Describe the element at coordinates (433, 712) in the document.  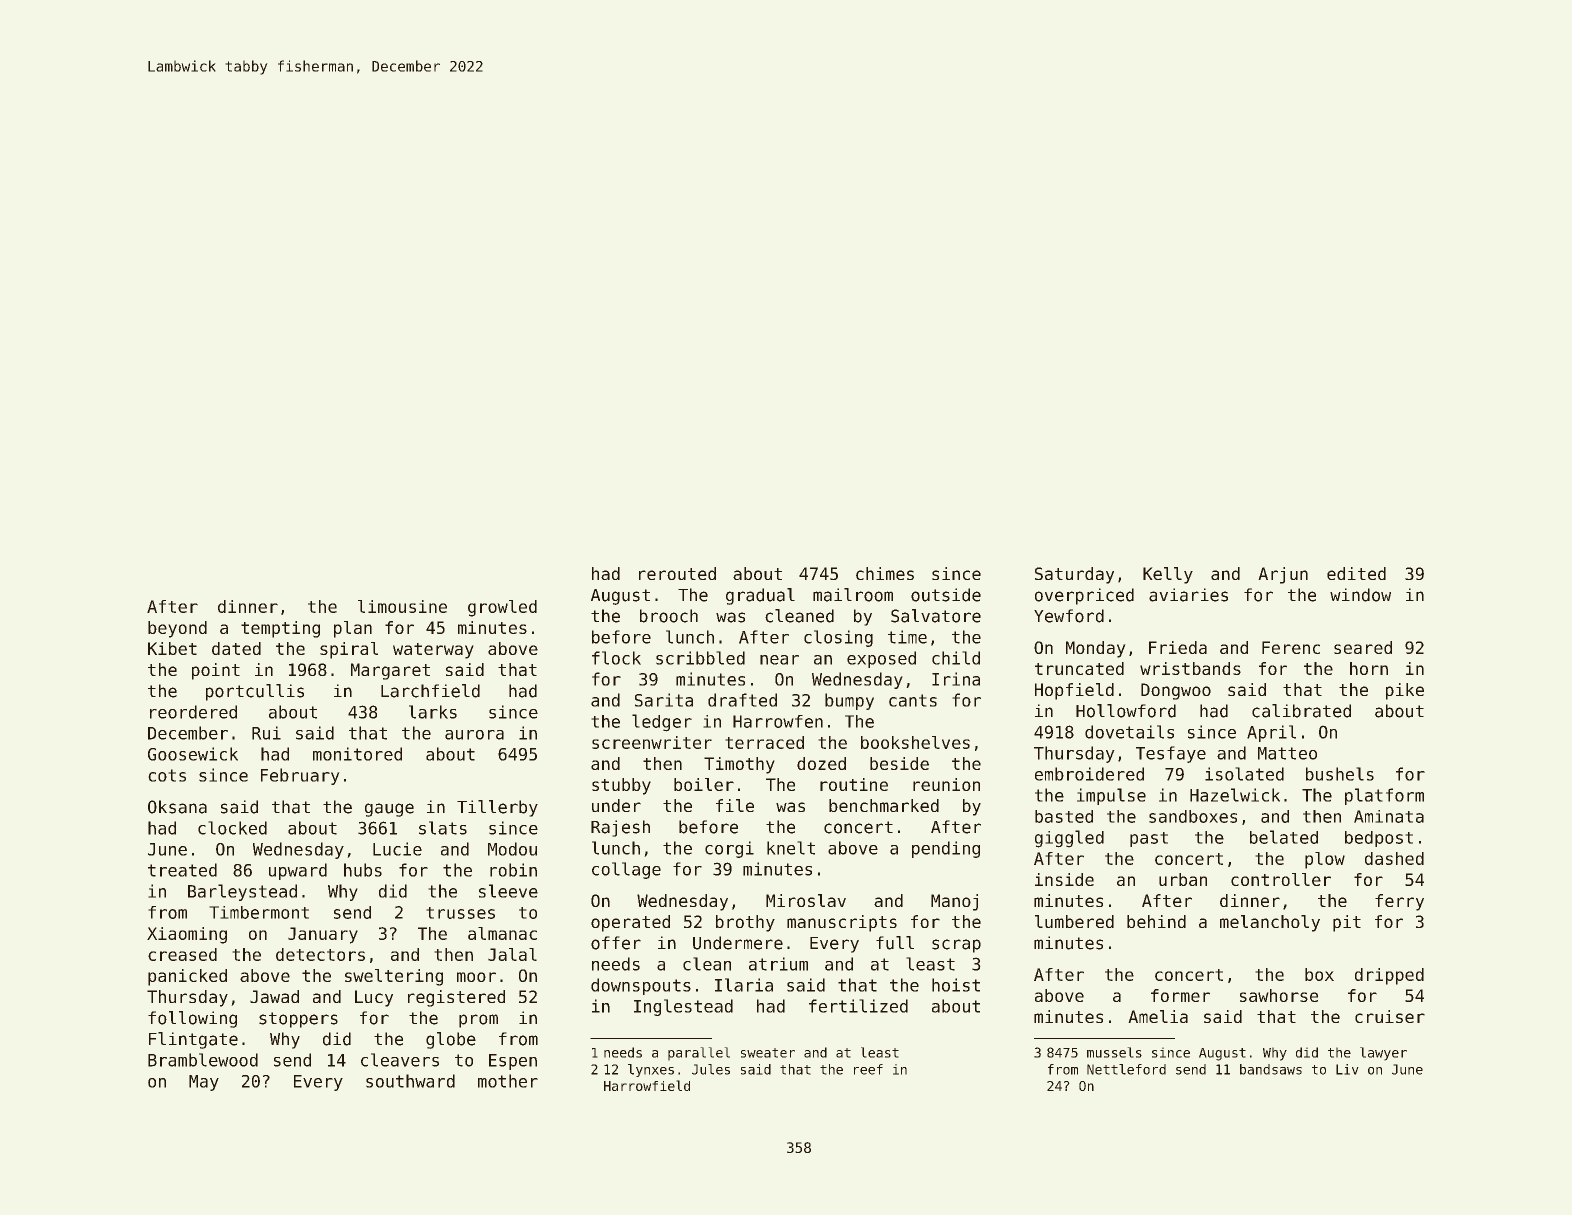
I see `larks` at that location.
